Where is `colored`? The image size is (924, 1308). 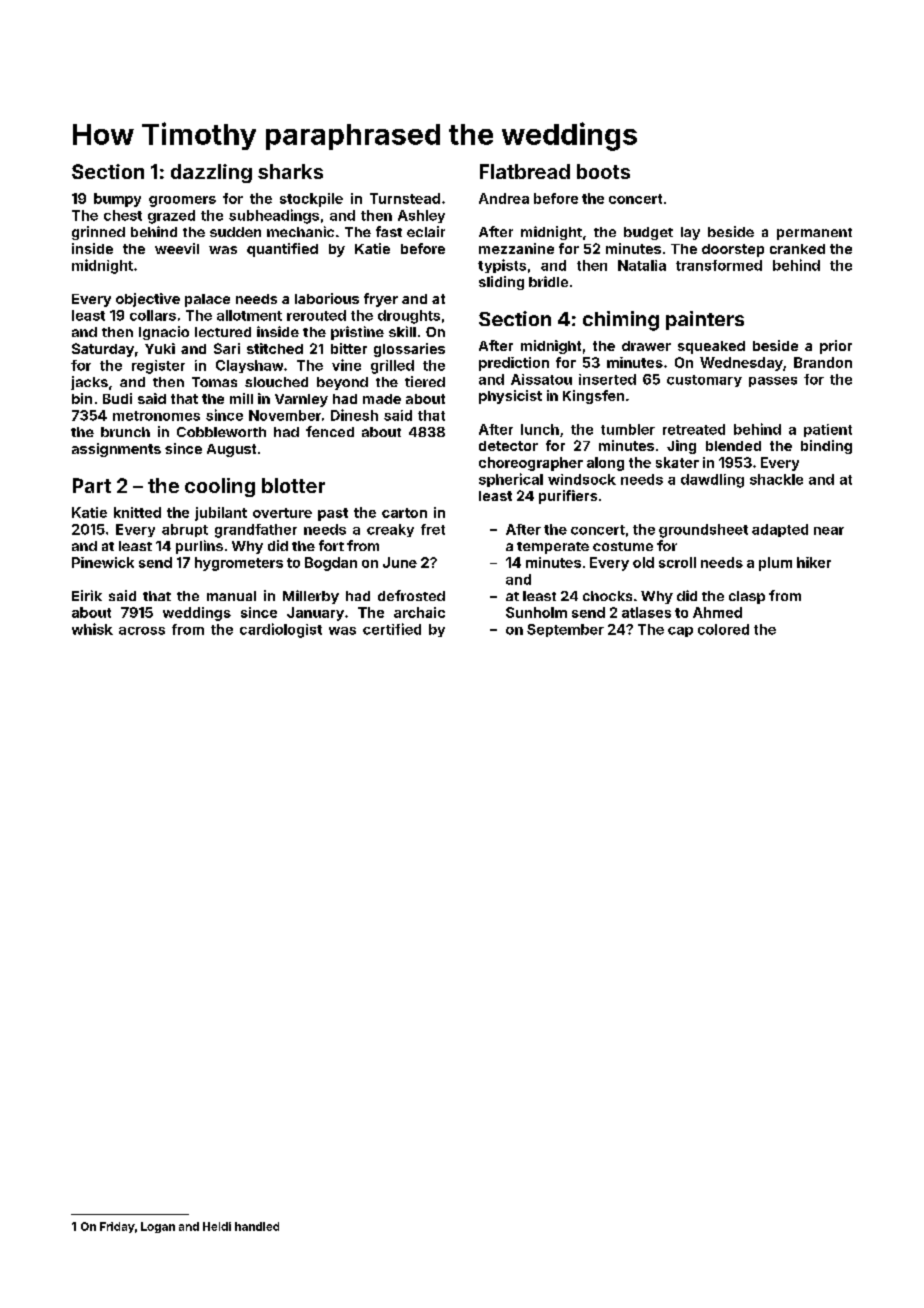 colored is located at coordinates (723, 629).
